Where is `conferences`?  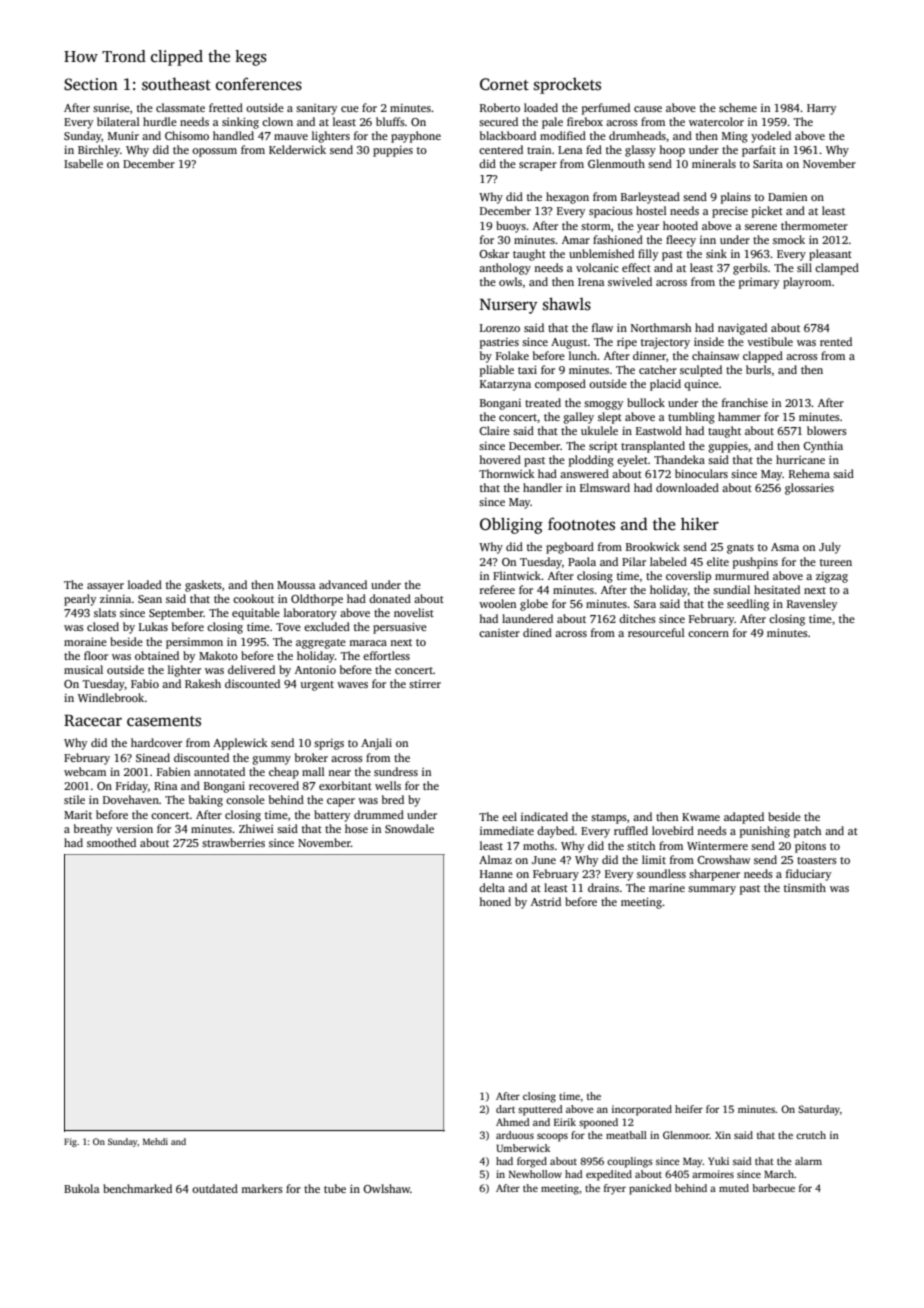 conferences is located at coordinates (259, 84).
